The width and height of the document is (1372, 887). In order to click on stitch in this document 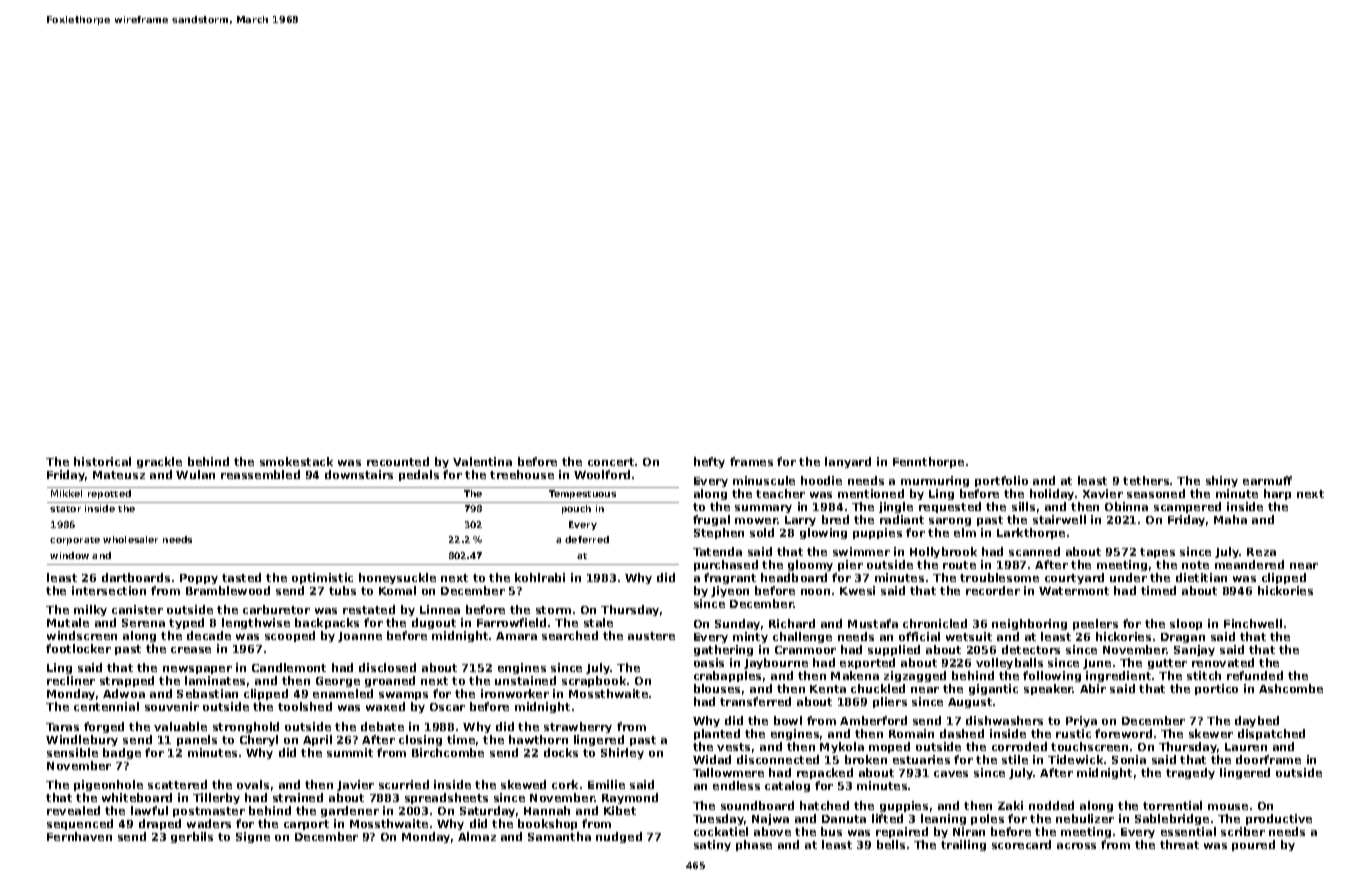, I will do `click(1204, 675)`.
